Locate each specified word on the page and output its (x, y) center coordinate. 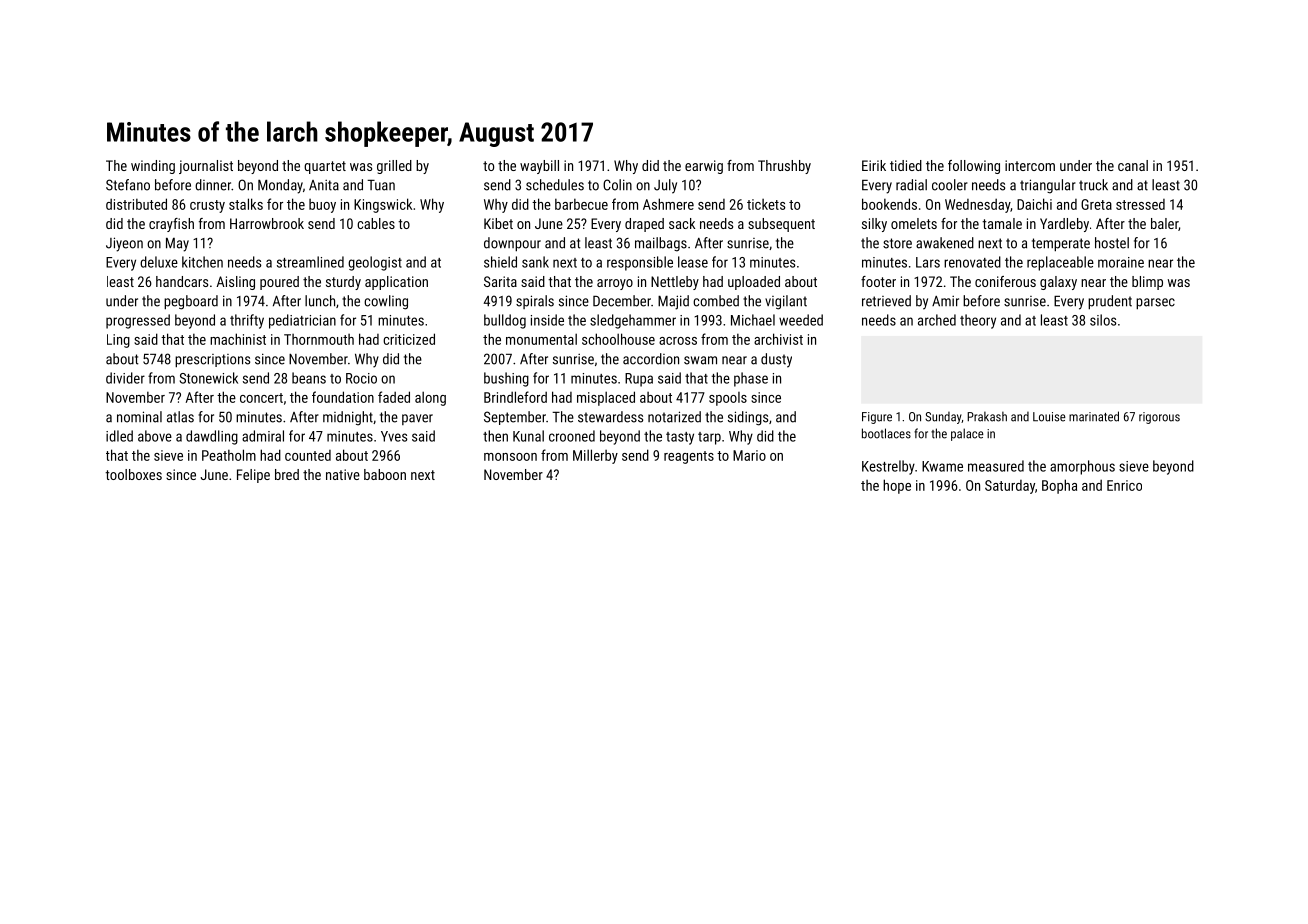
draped (644, 225)
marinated (1094, 416)
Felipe (253, 476)
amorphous (1082, 467)
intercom (1030, 165)
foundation (343, 397)
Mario (749, 455)
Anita (324, 185)
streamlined (310, 262)
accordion (651, 359)
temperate (1061, 244)
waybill (539, 167)
